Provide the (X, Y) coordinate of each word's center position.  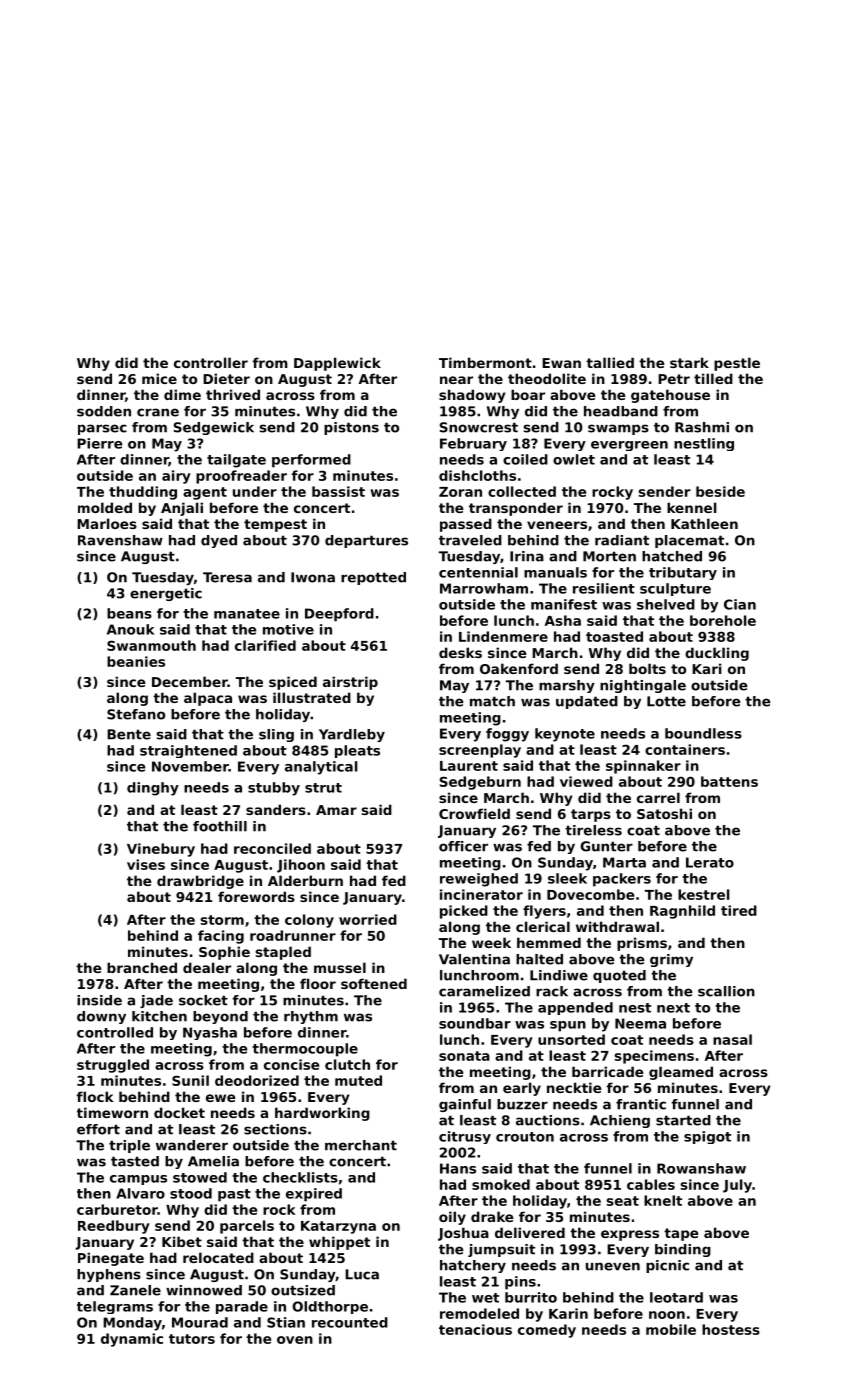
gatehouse (670, 396)
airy (176, 477)
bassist (338, 491)
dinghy (153, 789)
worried (368, 919)
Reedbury (114, 1227)
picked (464, 912)
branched (142, 967)
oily (452, 1218)
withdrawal (617, 926)
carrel (658, 797)
